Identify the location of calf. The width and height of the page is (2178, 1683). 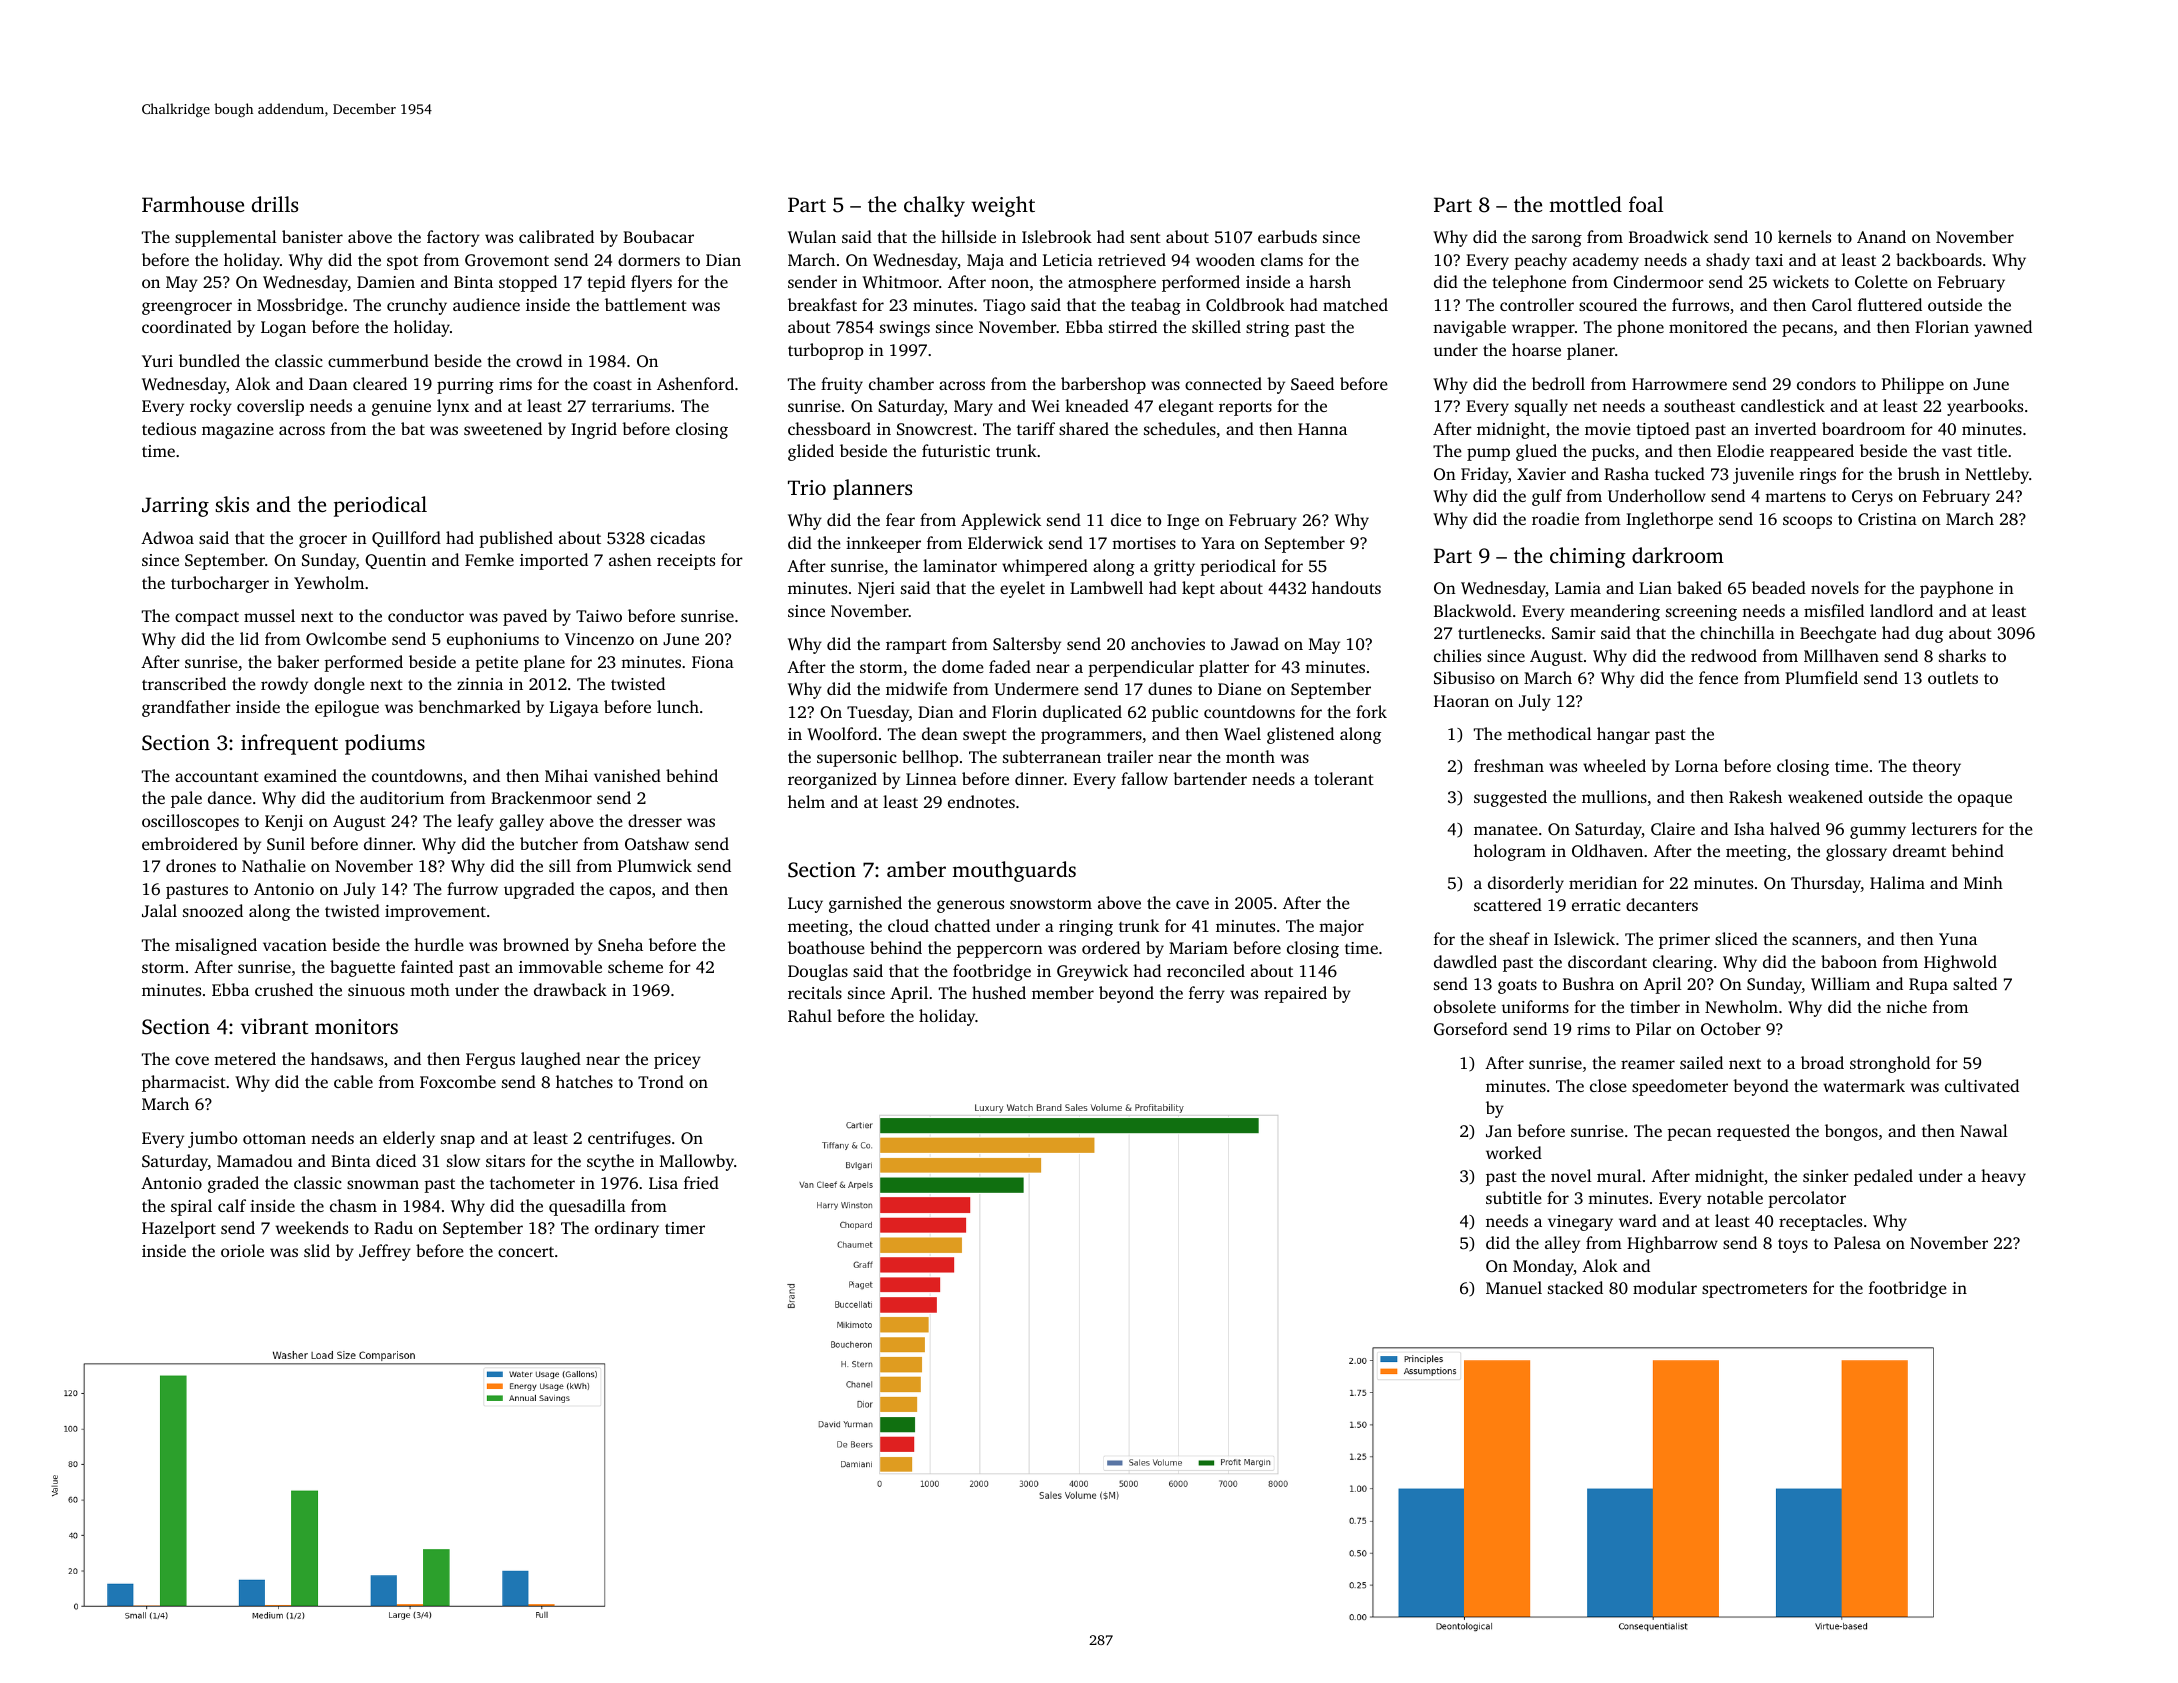
(232, 1205).
